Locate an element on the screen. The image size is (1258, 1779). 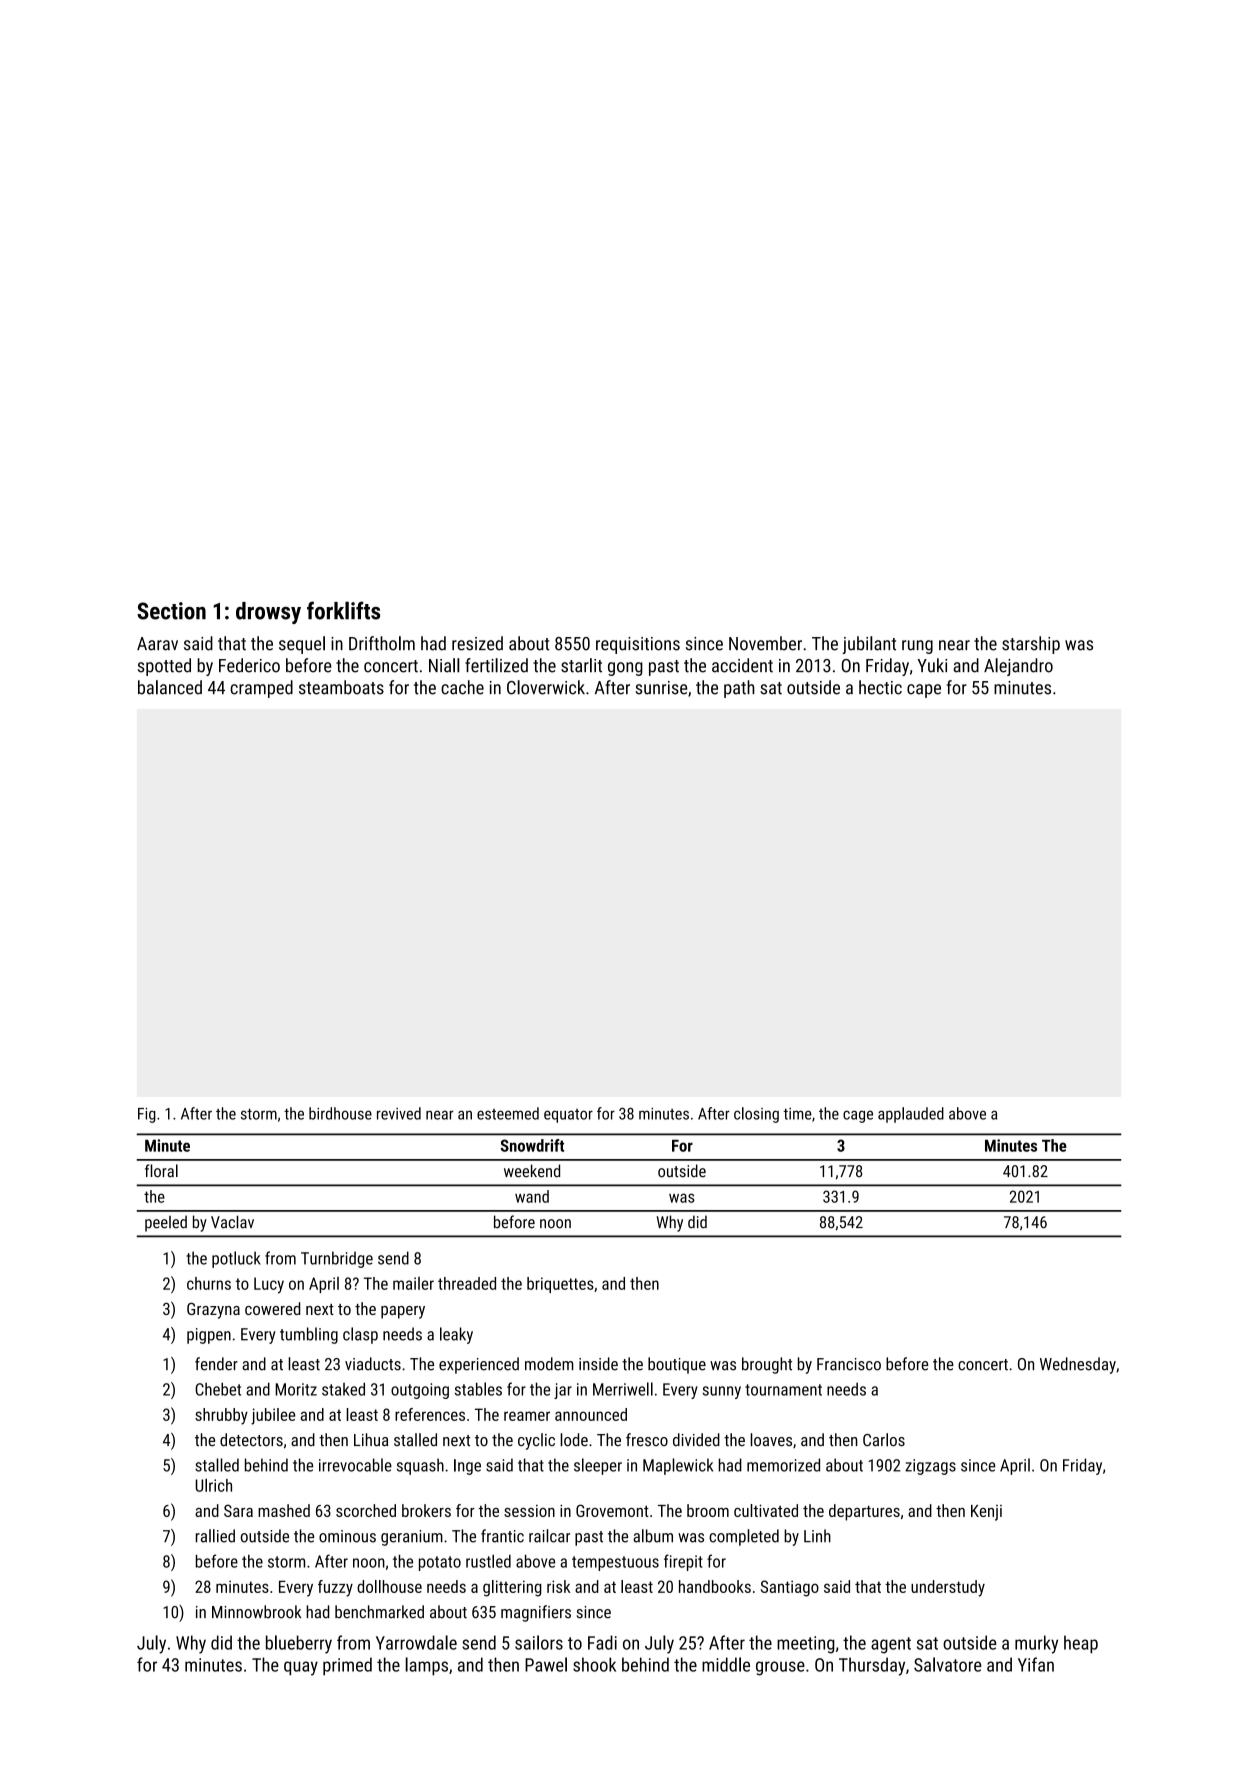
hectic is located at coordinates (880, 687).
